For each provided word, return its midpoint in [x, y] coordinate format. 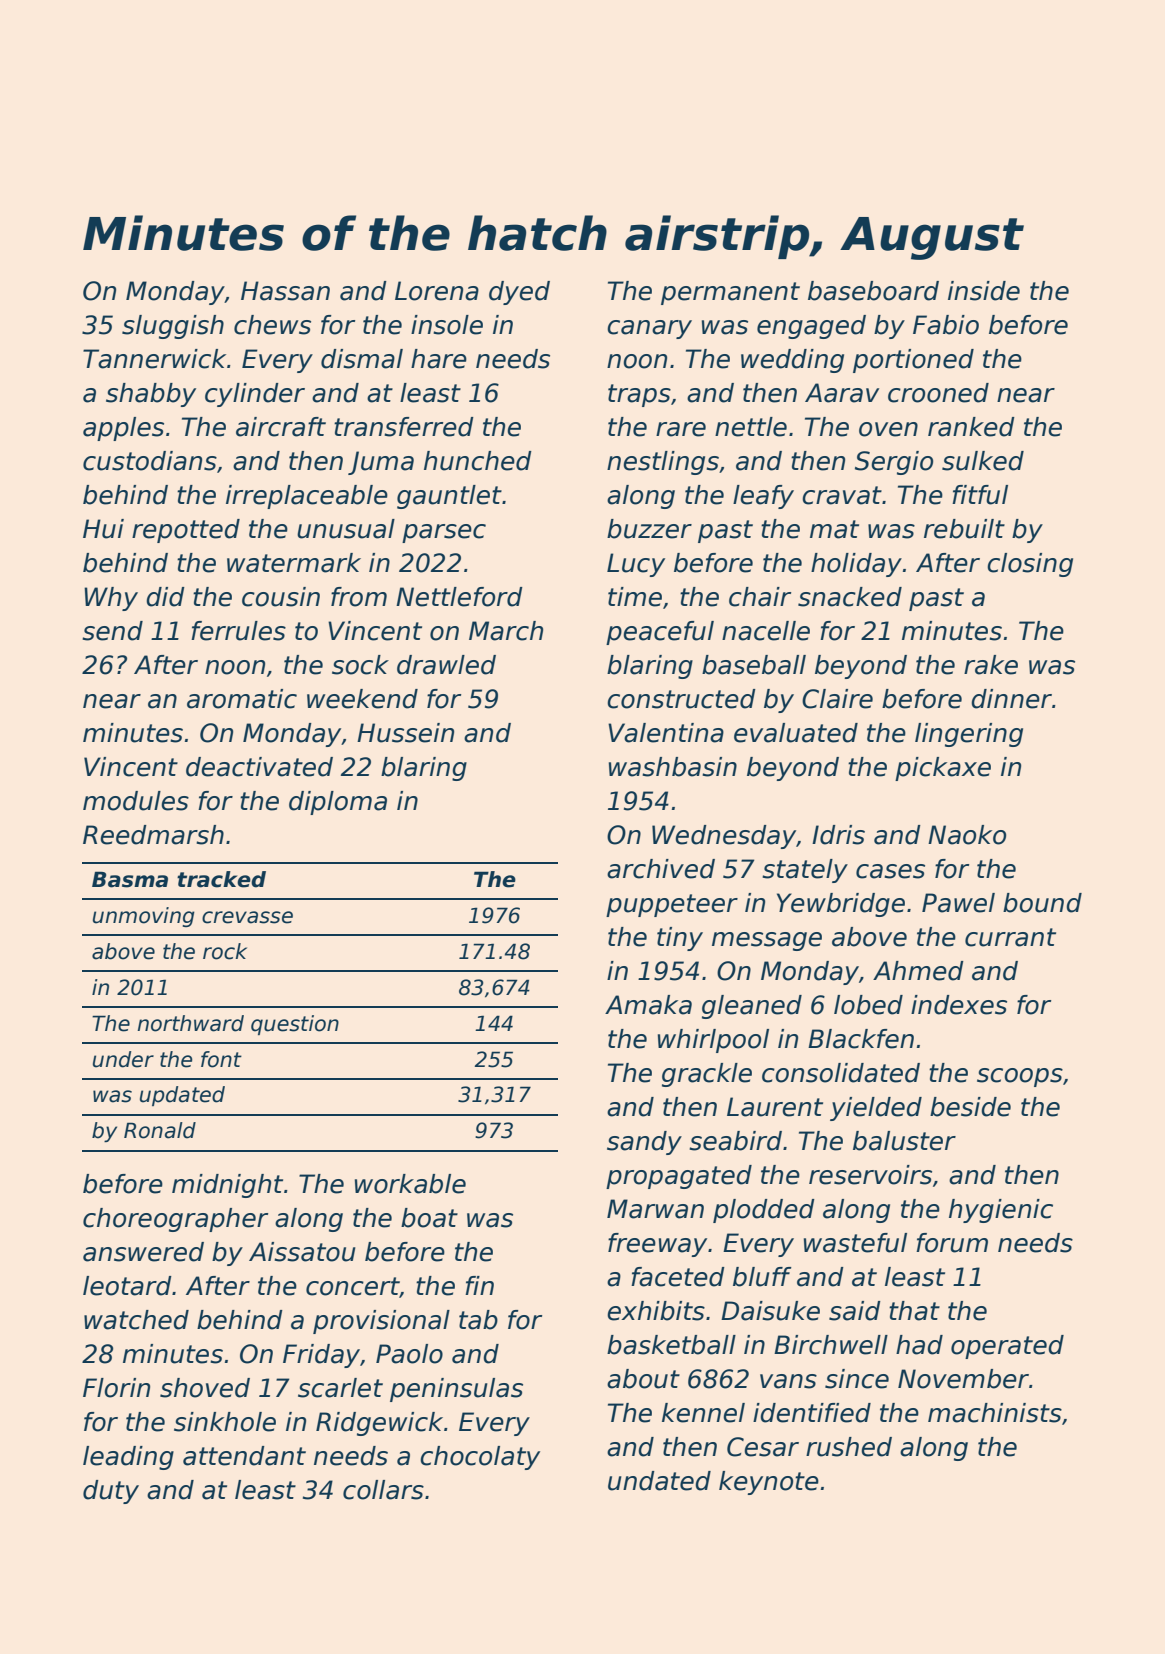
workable [410, 1184]
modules [136, 801]
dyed [519, 293]
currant [1010, 937]
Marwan [655, 1209]
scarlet [340, 1388]
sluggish [173, 327]
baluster [904, 1141]
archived [661, 869]
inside [984, 291]
